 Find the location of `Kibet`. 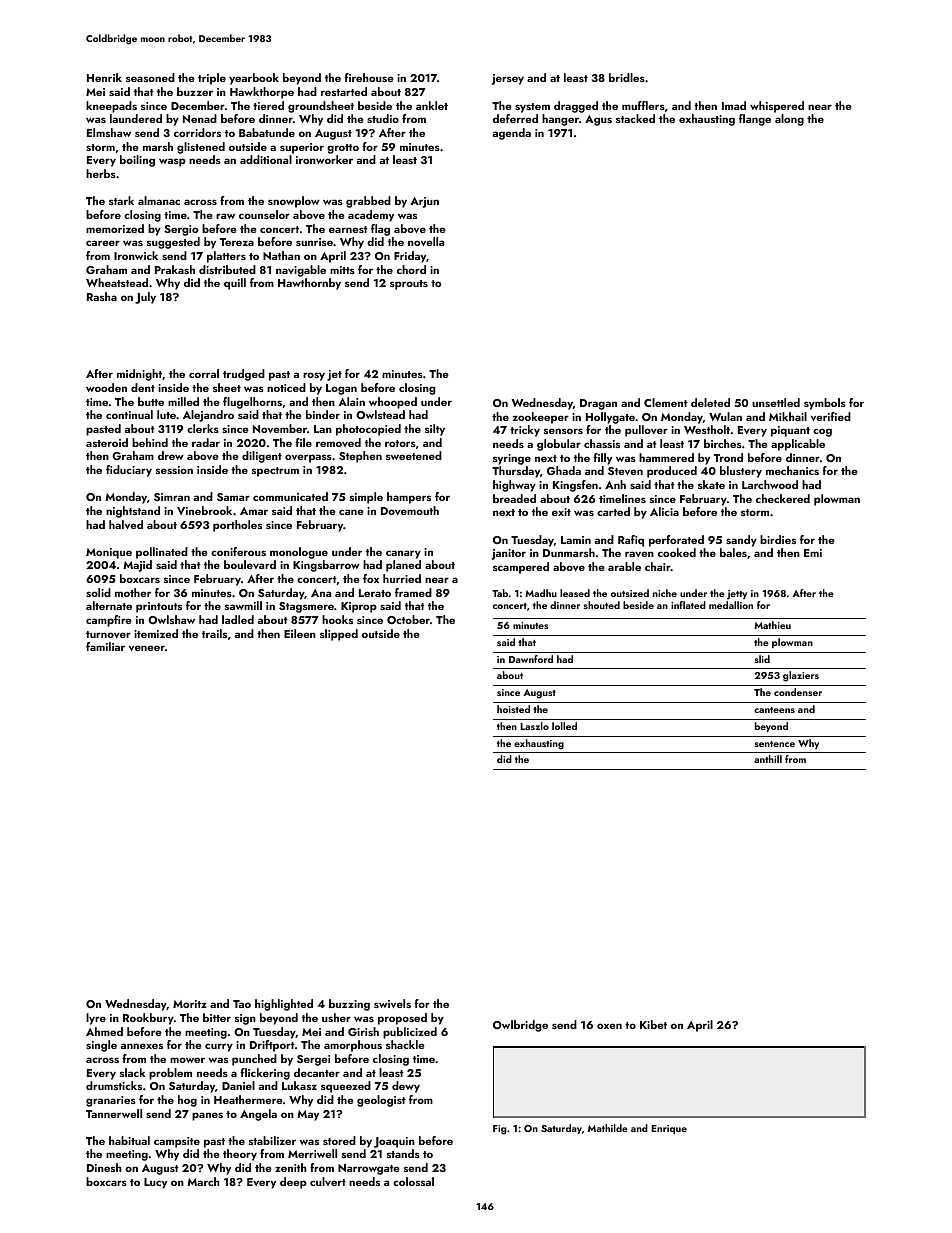

Kibet is located at coordinates (653, 1024).
